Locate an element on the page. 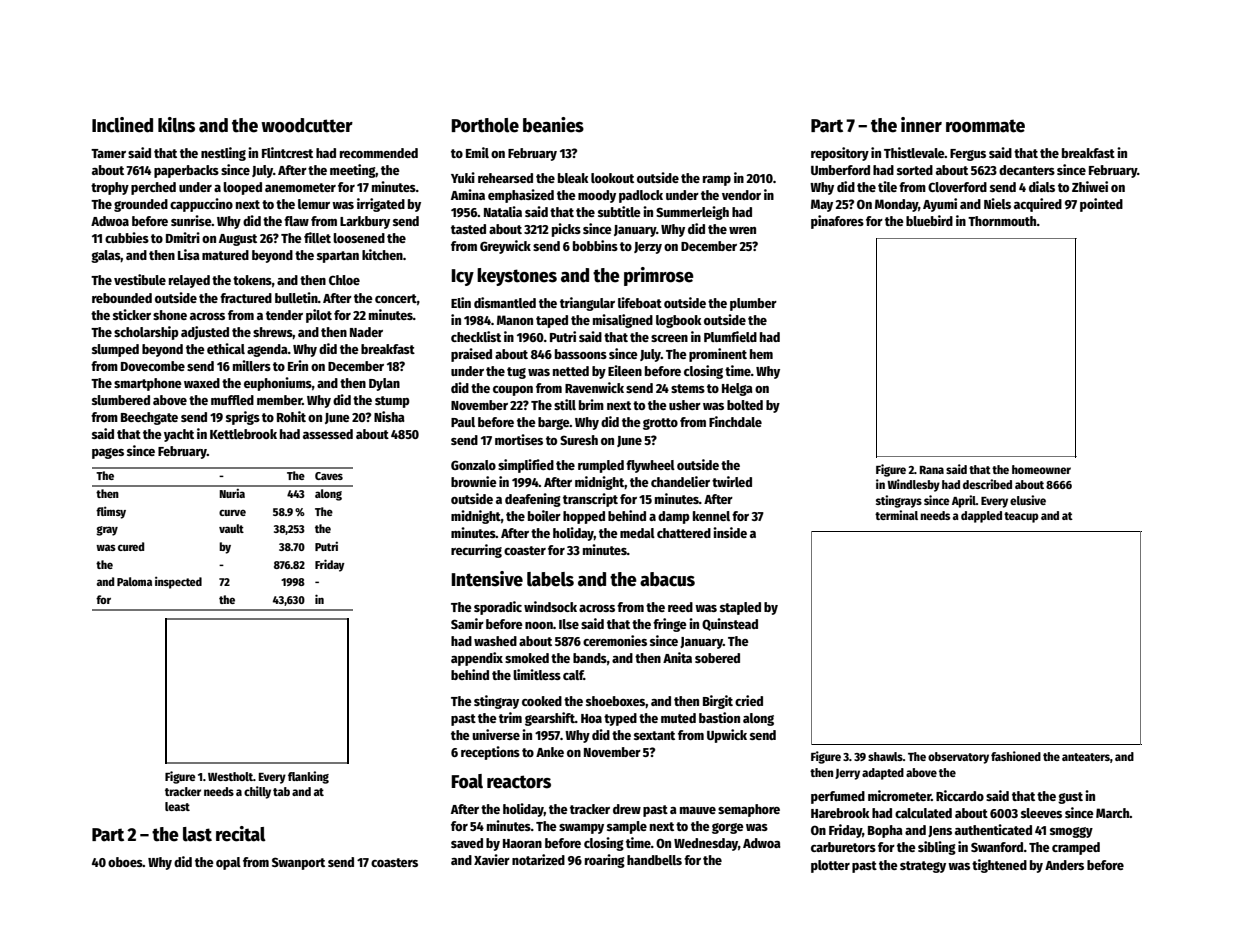  tokens is located at coordinates (252, 280).
